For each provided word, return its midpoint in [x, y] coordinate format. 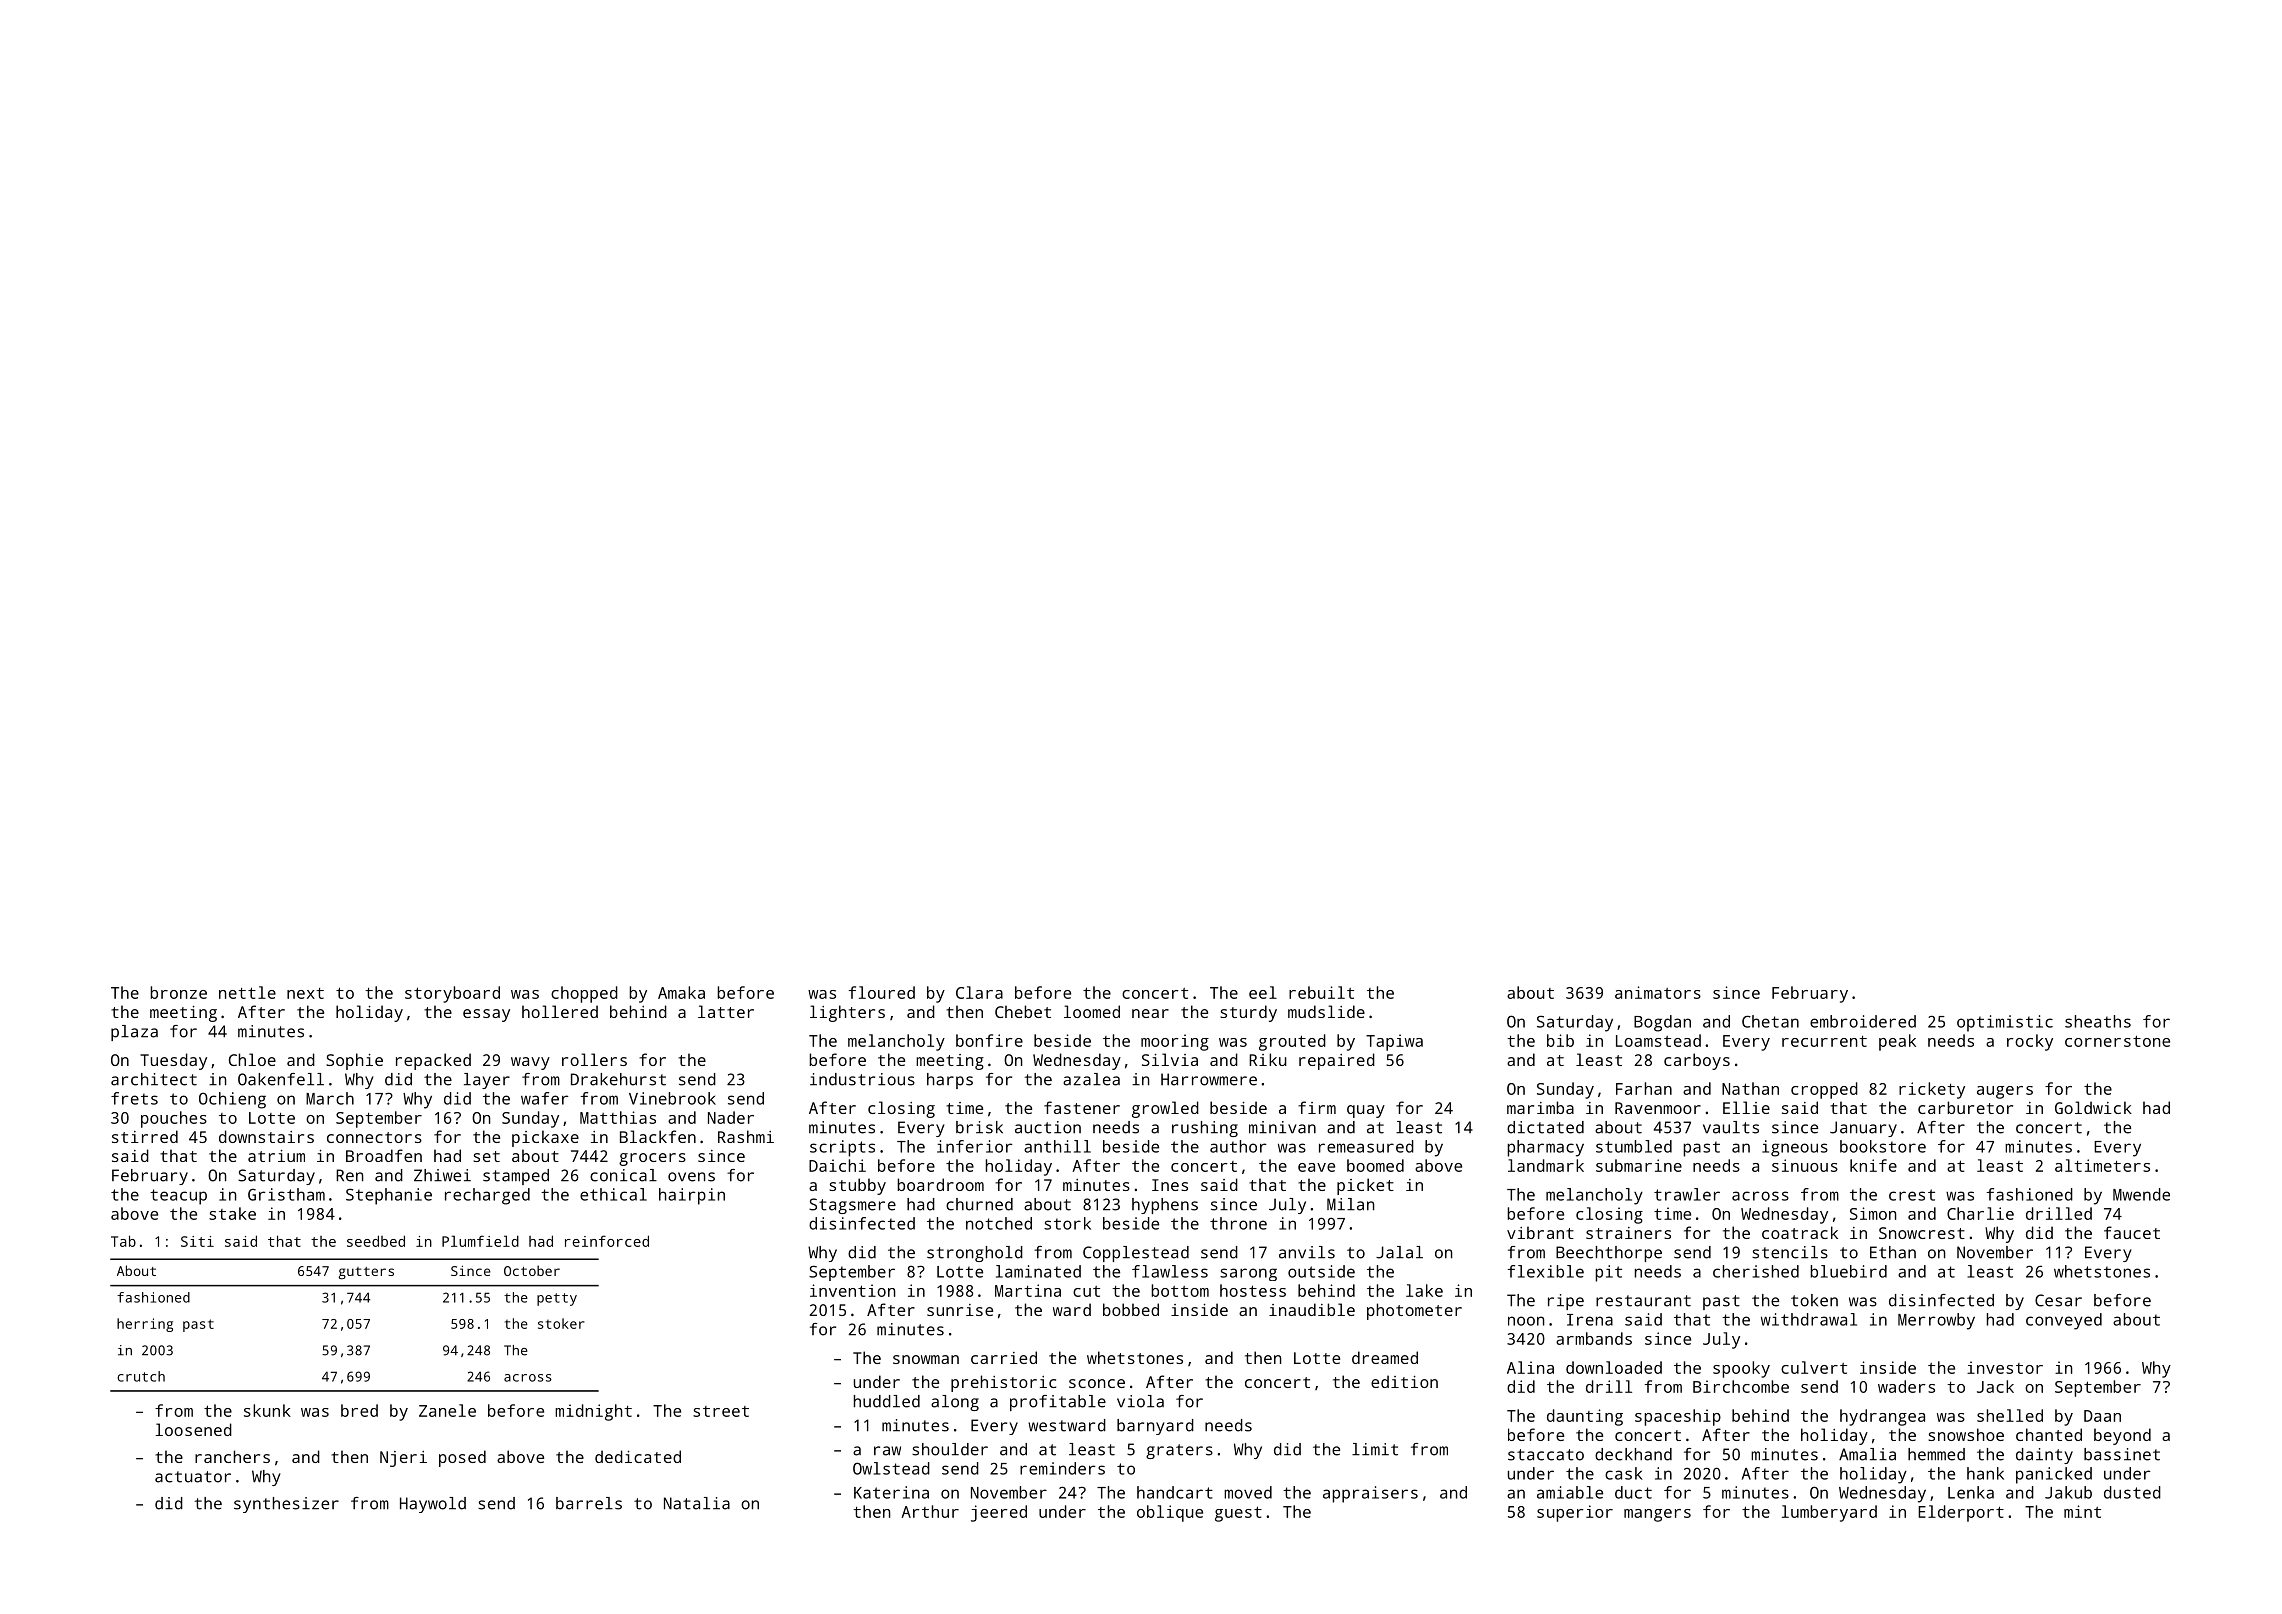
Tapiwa [1394, 1042]
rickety [1932, 1090]
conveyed [2064, 1321]
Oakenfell [281, 1079]
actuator [193, 1477]
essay [486, 1015]
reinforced [607, 1241]
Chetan [1770, 1021]
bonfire [989, 1040]
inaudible [1312, 1309]
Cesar [2058, 1300]
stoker [561, 1323]
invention [853, 1290]
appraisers [1370, 1494]
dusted [2132, 1492]
